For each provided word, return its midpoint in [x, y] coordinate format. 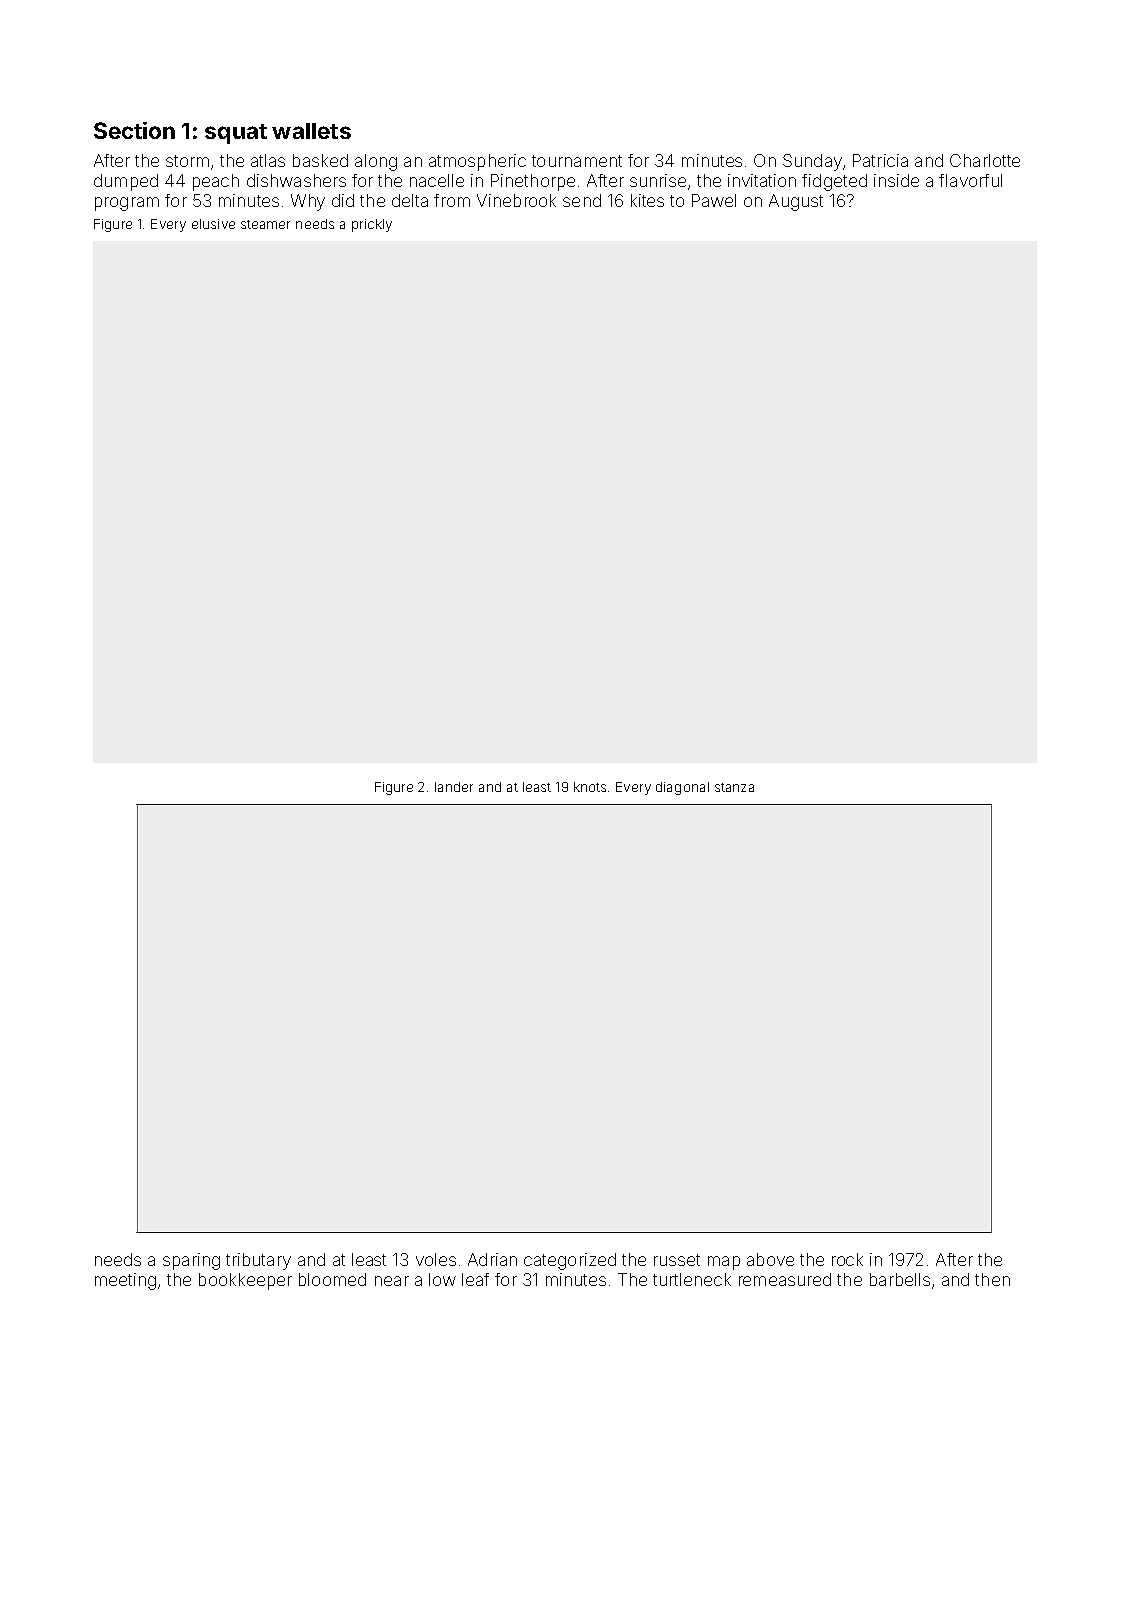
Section [134, 130]
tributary [258, 1261]
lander [454, 787]
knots [590, 787]
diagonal [682, 788]
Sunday [812, 162]
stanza [734, 787]
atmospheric [477, 162]
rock [847, 1259]
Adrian [492, 1259]
